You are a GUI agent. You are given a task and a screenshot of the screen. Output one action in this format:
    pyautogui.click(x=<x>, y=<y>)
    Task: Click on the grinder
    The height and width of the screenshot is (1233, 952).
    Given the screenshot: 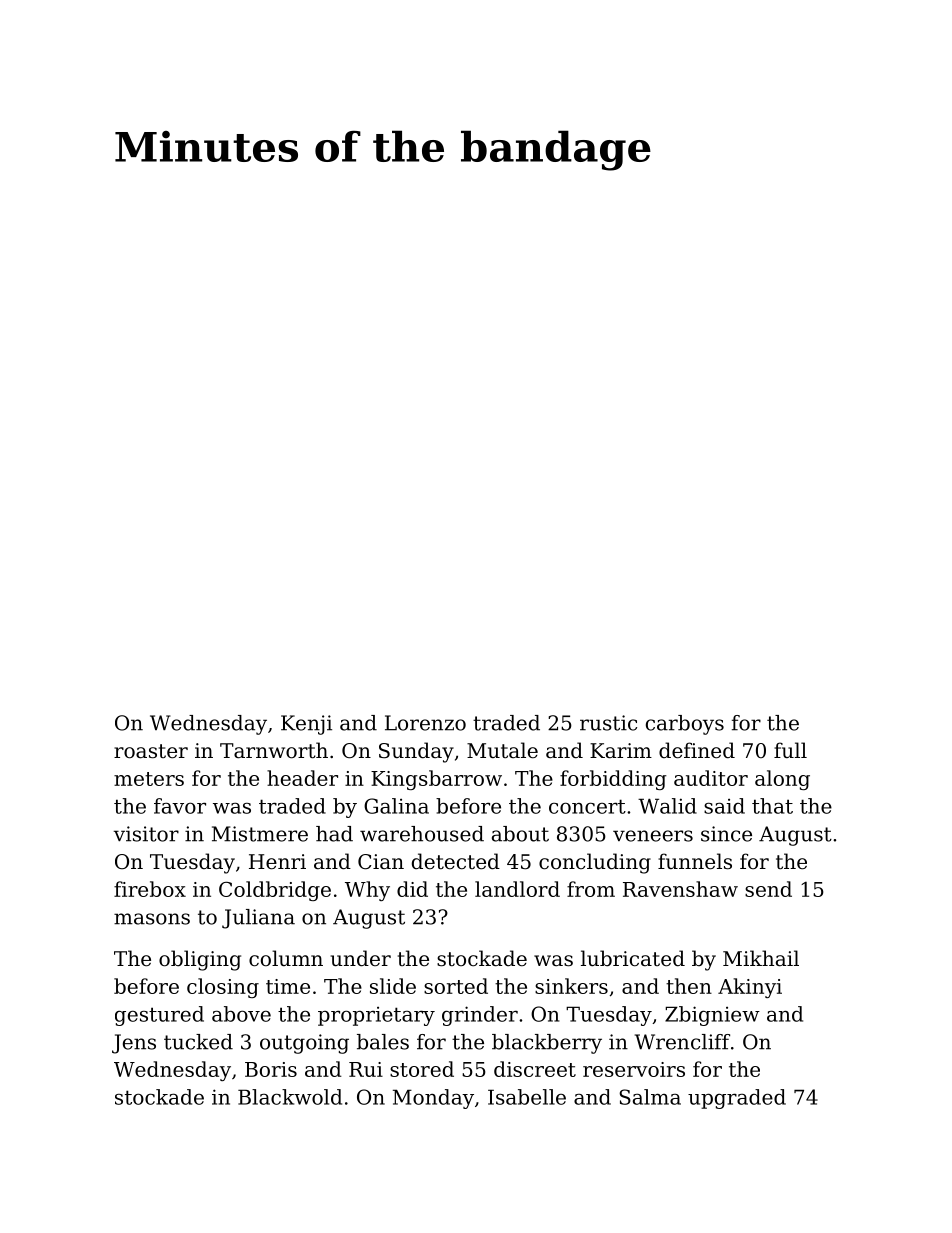 What is the action you would take?
    pyautogui.click(x=480, y=1016)
